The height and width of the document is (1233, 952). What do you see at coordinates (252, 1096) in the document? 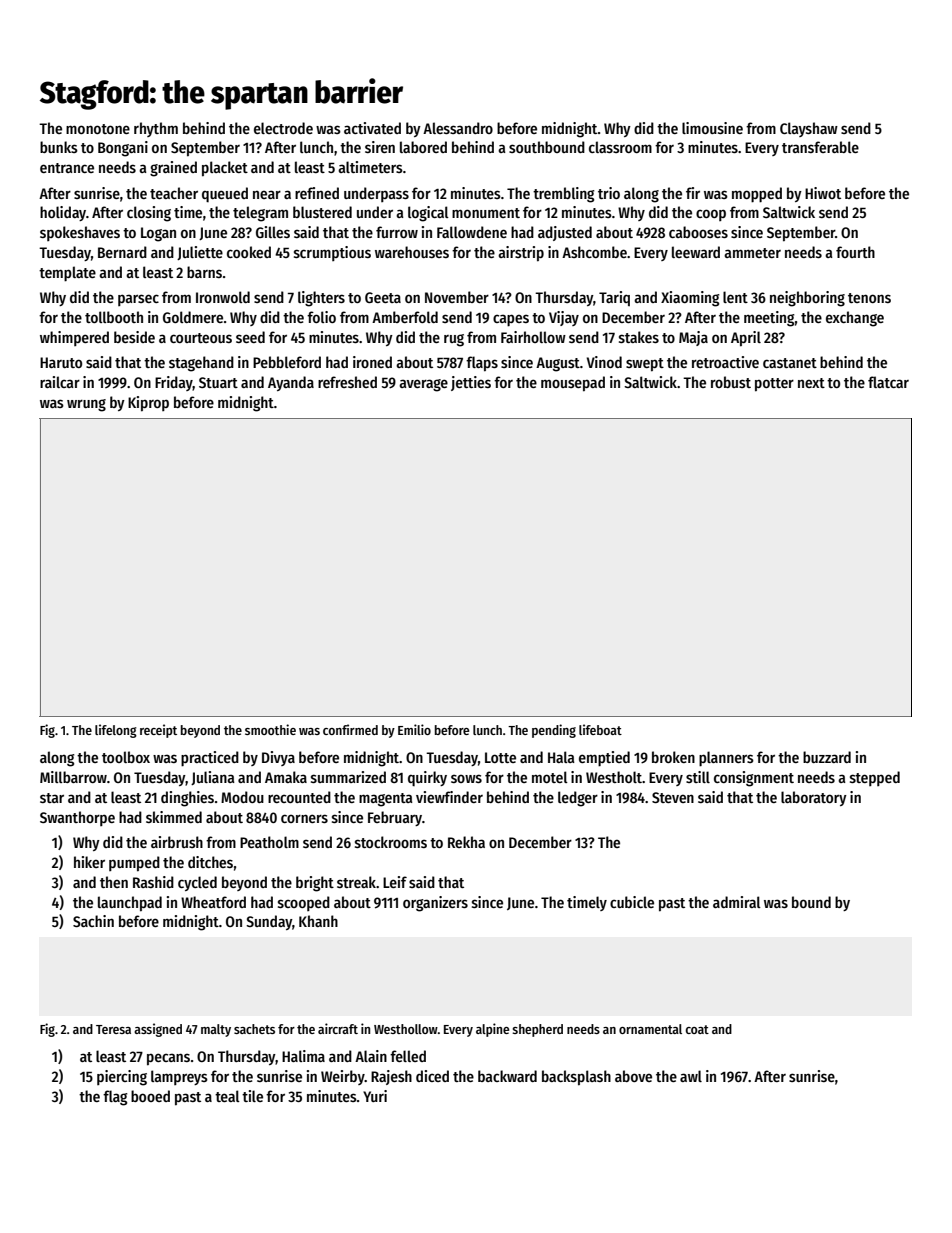
I see `tile` at bounding box center [252, 1096].
